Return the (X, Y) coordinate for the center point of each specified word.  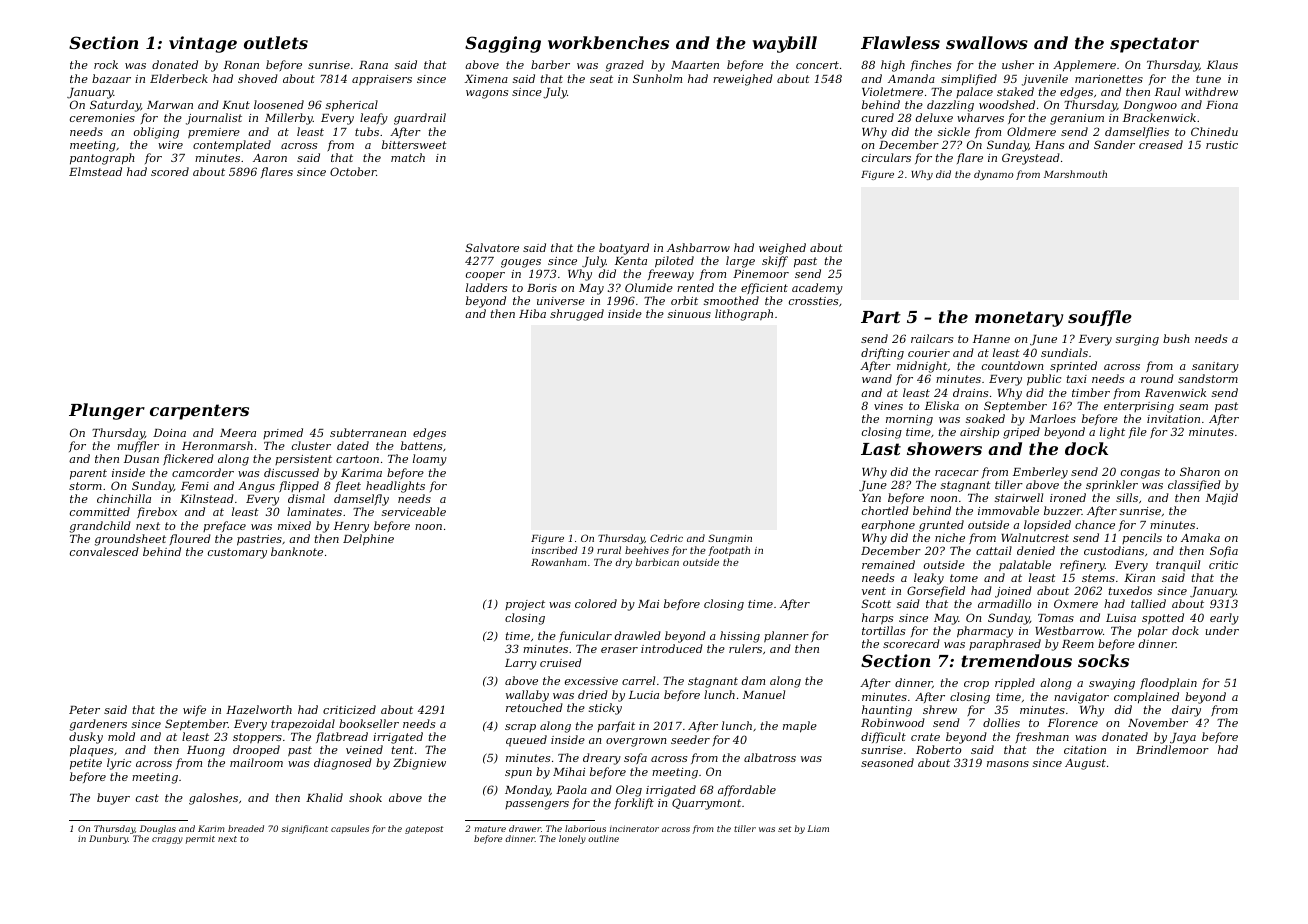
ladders (486, 287)
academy (817, 289)
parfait (616, 726)
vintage (203, 44)
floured (190, 539)
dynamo (994, 175)
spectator (1154, 45)
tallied (1148, 603)
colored (596, 603)
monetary (1019, 319)
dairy (1186, 711)
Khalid (324, 797)
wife (194, 710)
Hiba (532, 313)
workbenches (608, 42)
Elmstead (95, 171)
